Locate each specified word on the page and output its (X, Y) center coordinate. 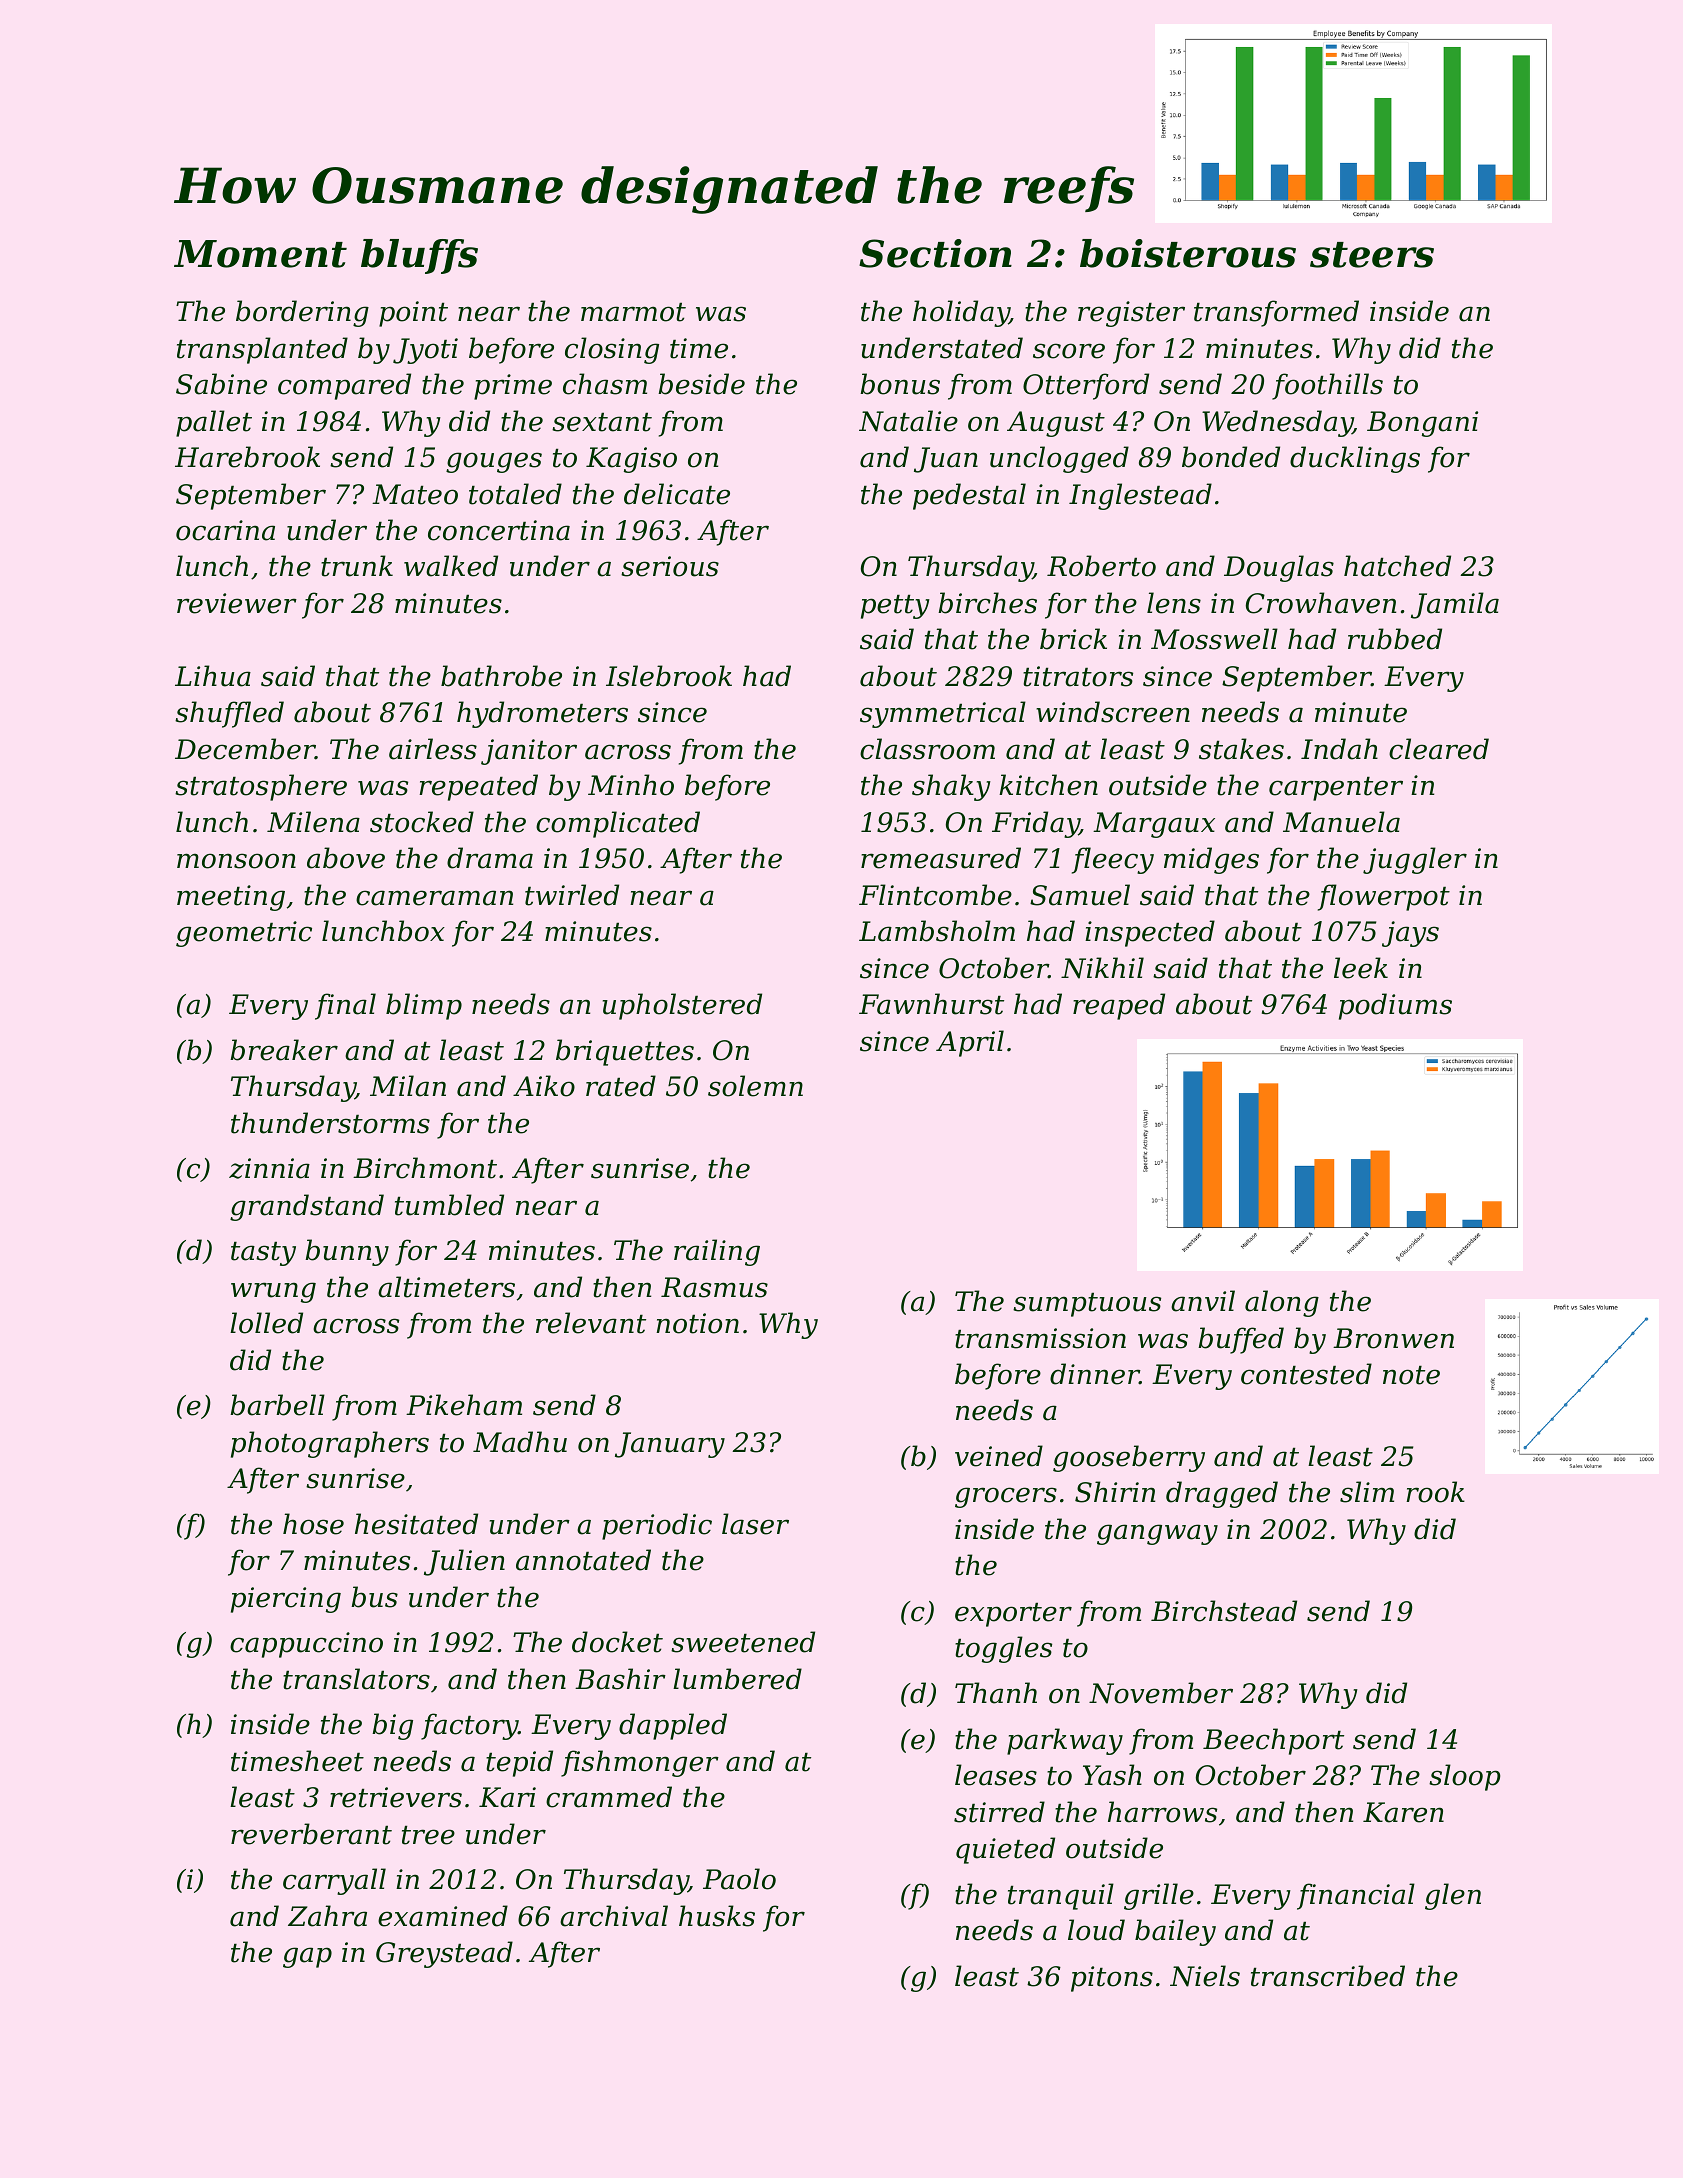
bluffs (419, 256)
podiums (1395, 1006)
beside (701, 384)
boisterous (1188, 253)
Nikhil (1102, 968)
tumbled (449, 1205)
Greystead (444, 1954)
